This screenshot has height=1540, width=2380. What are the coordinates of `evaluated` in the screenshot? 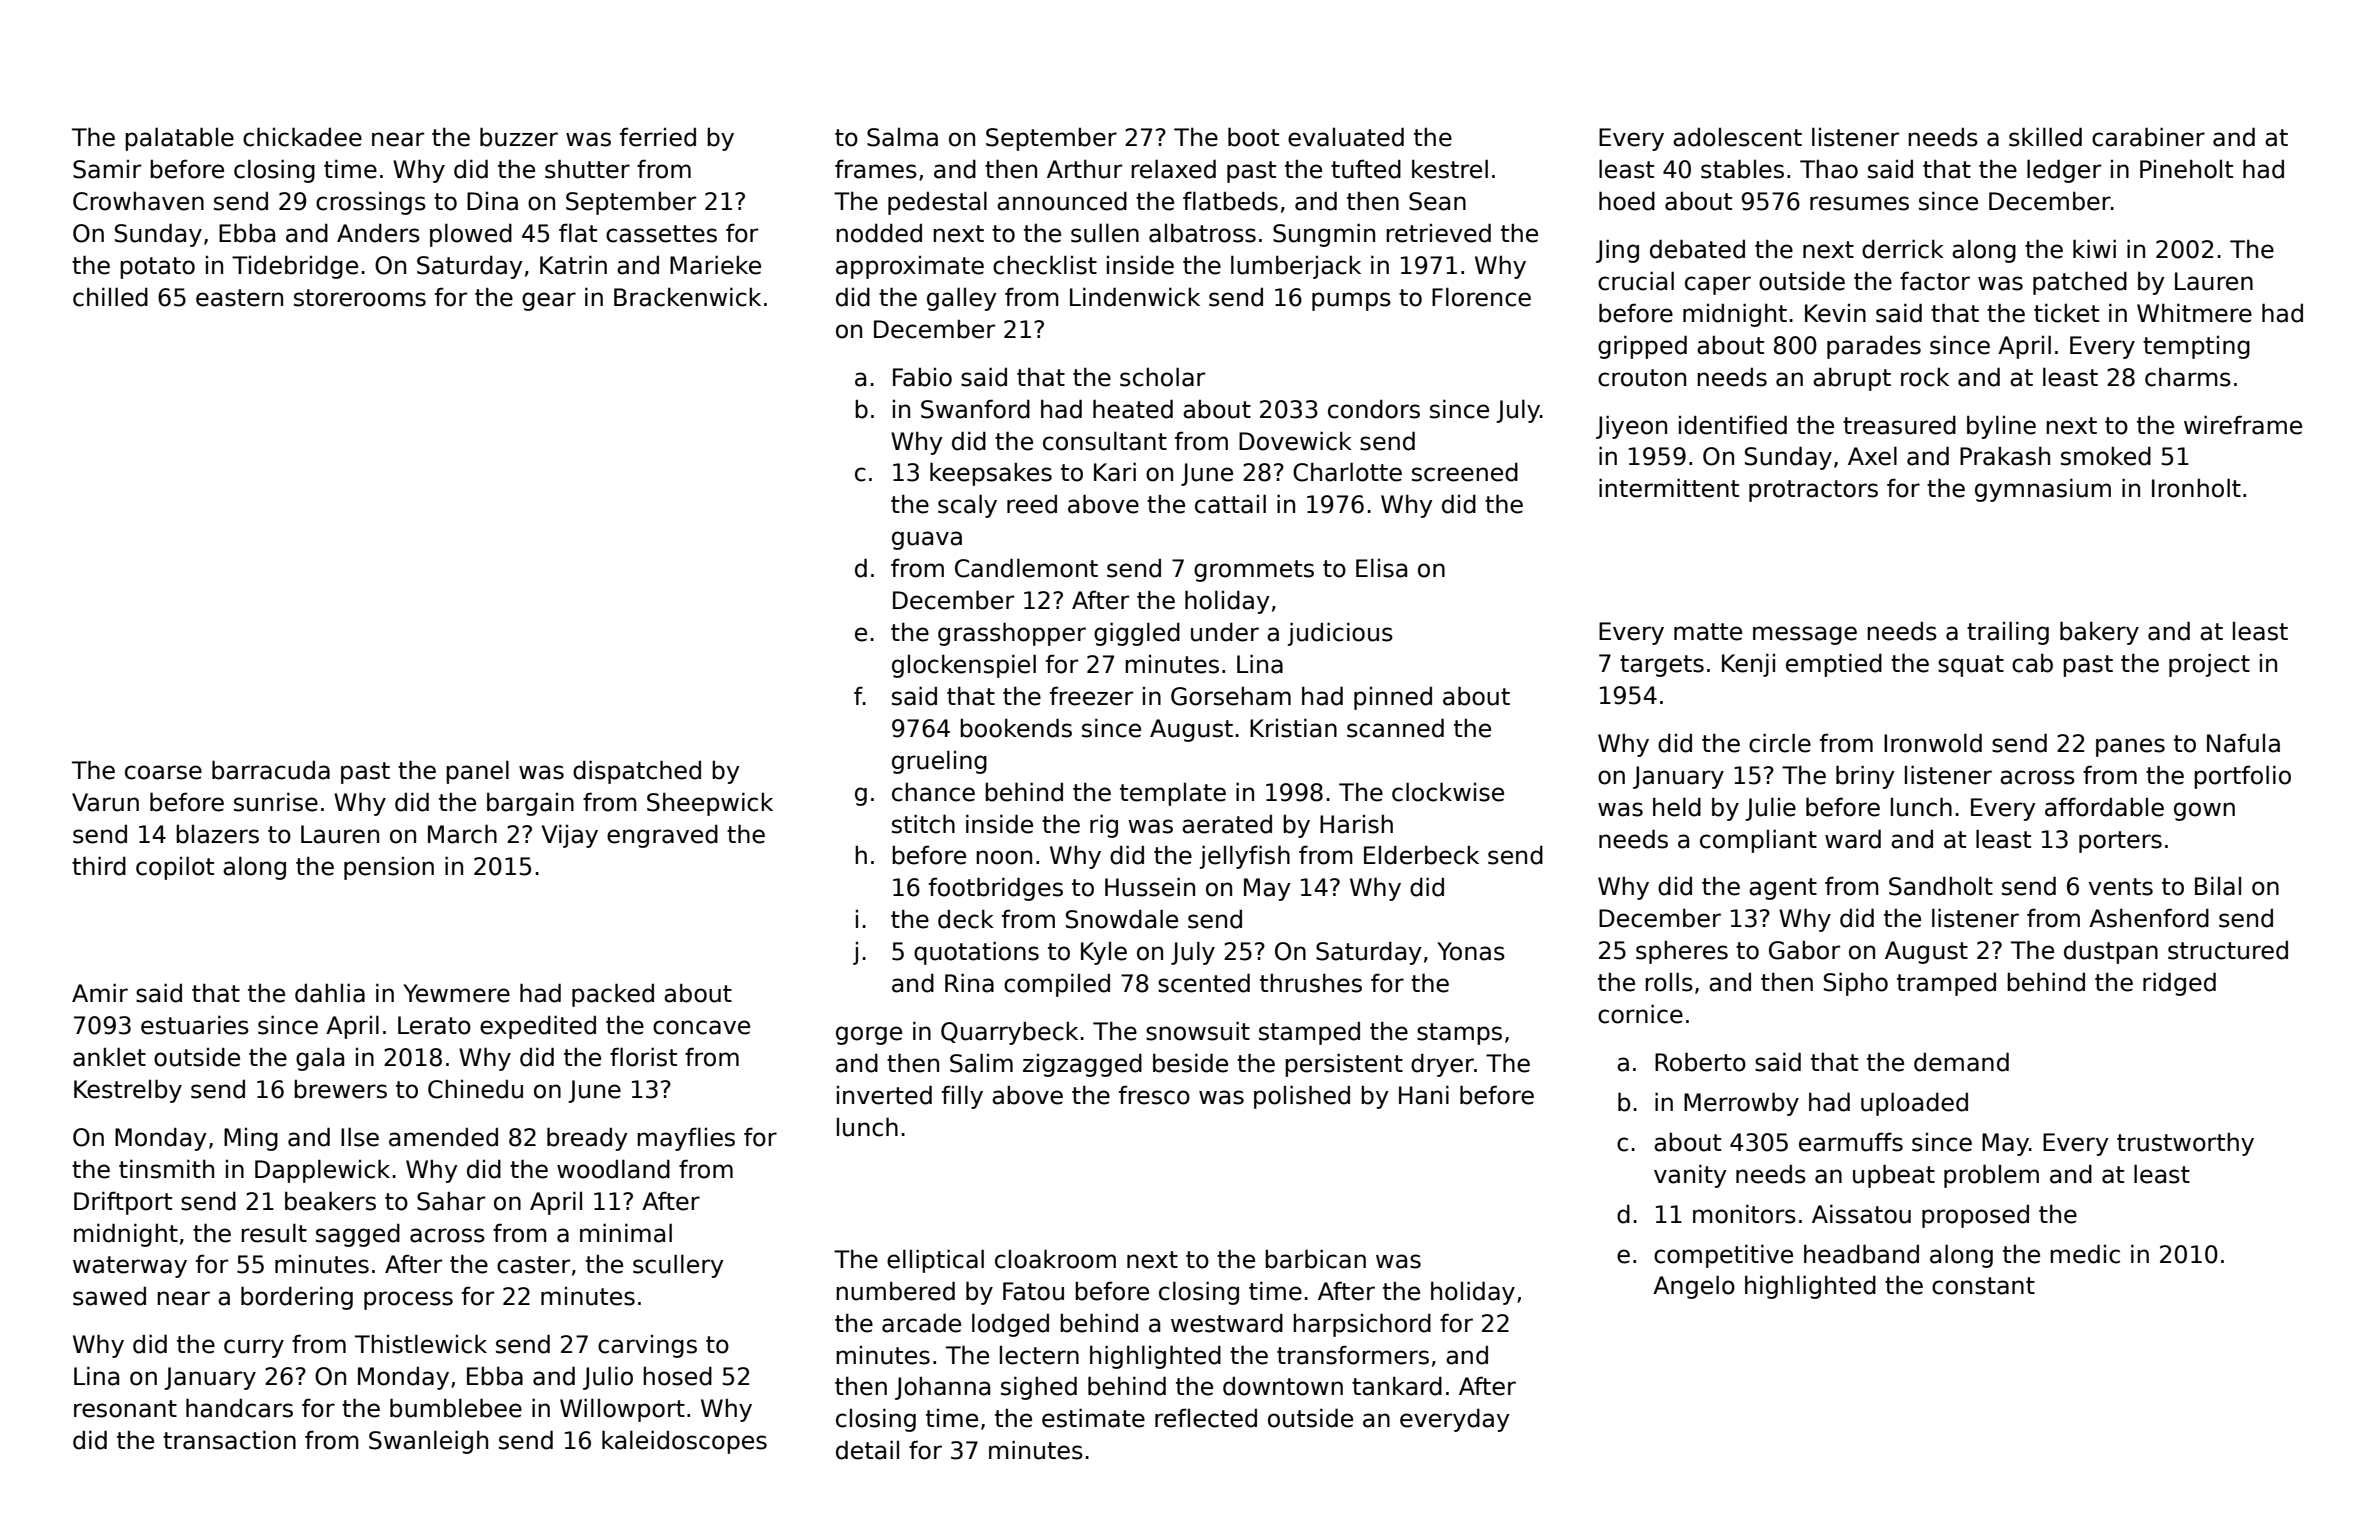 It's located at (1346, 137).
